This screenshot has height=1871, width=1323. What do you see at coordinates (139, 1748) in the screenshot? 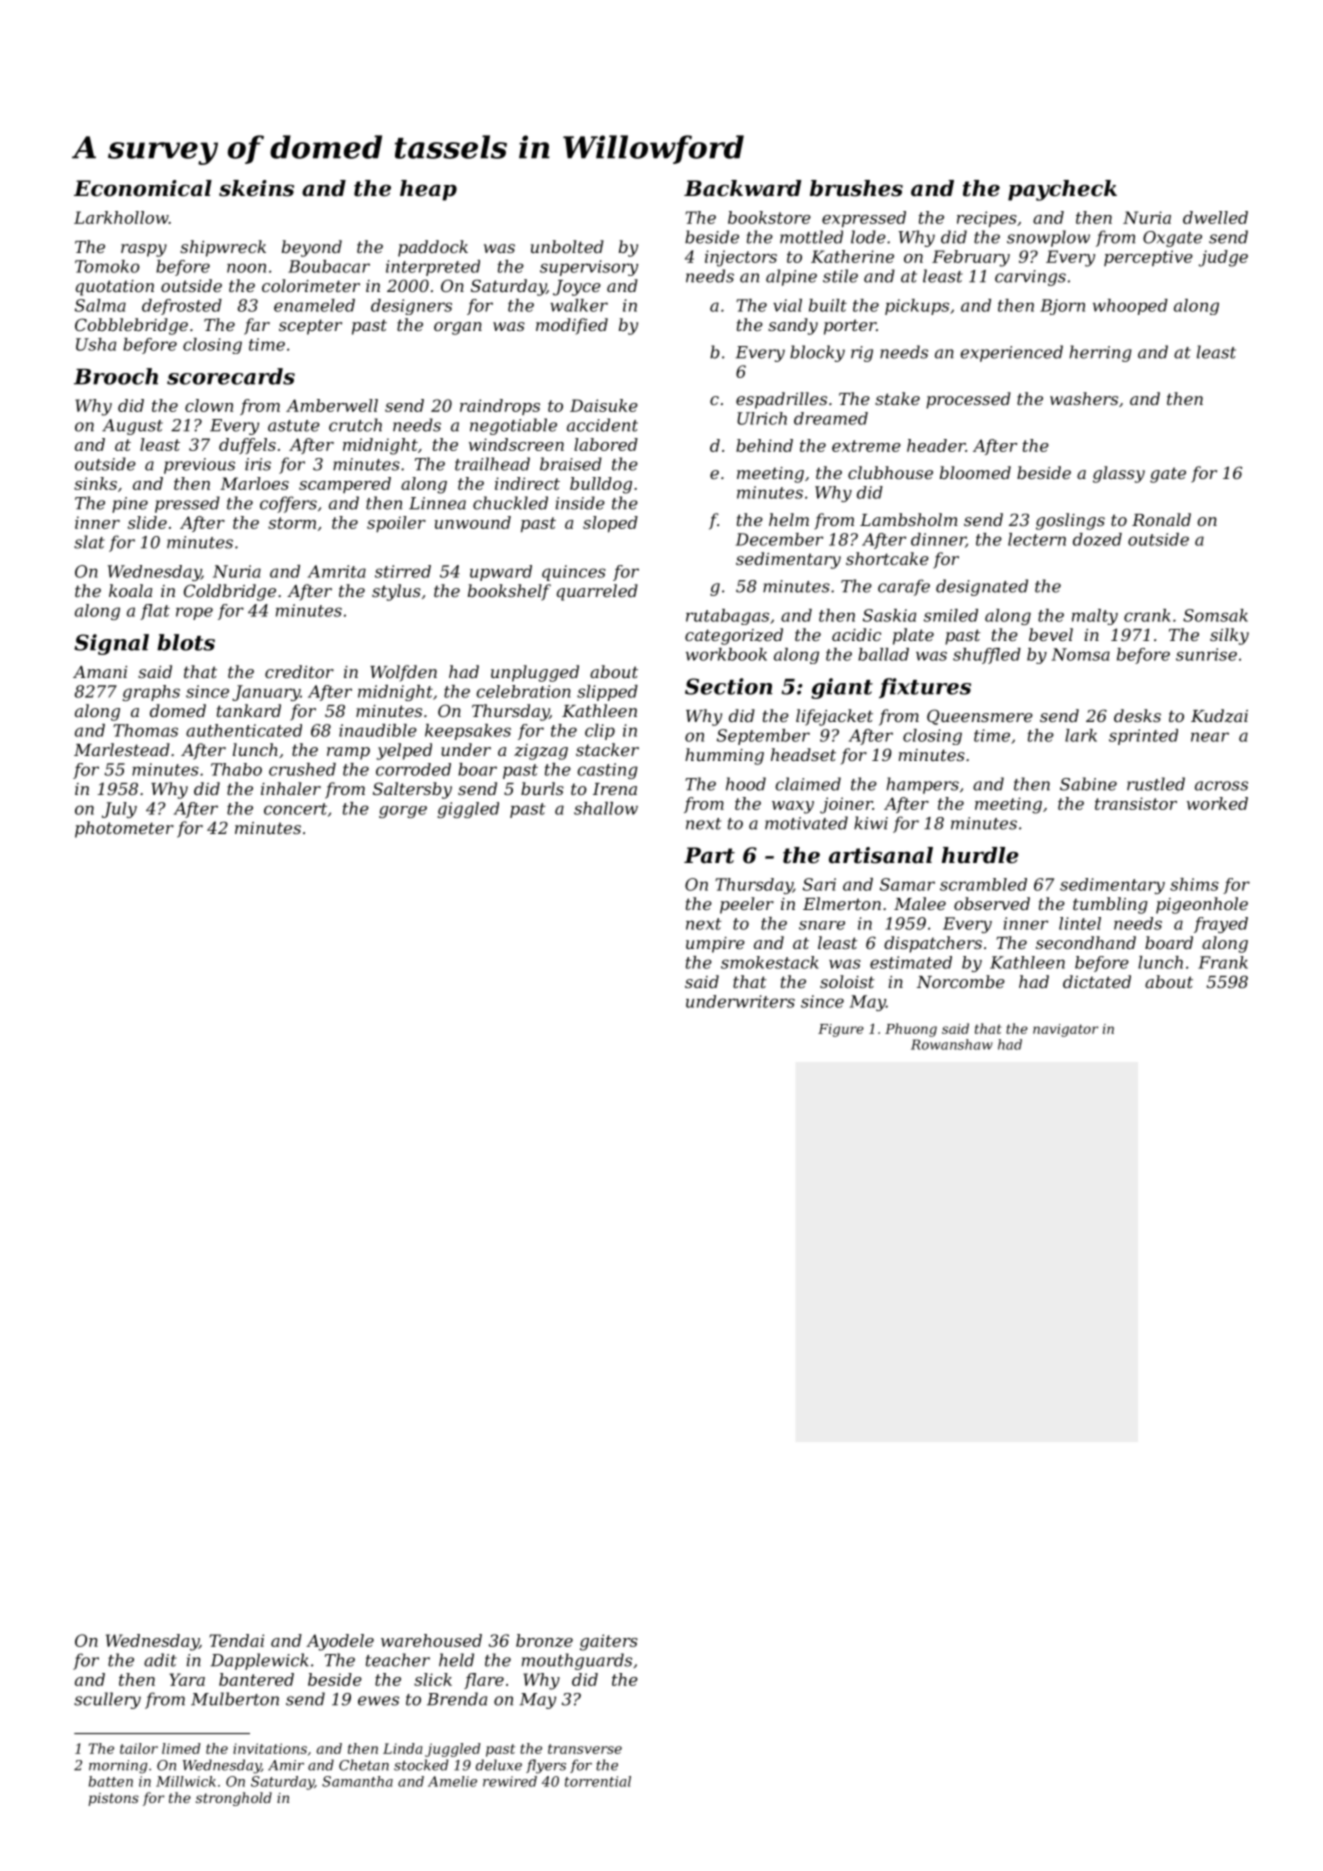
I see `tailor` at bounding box center [139, 1748].
